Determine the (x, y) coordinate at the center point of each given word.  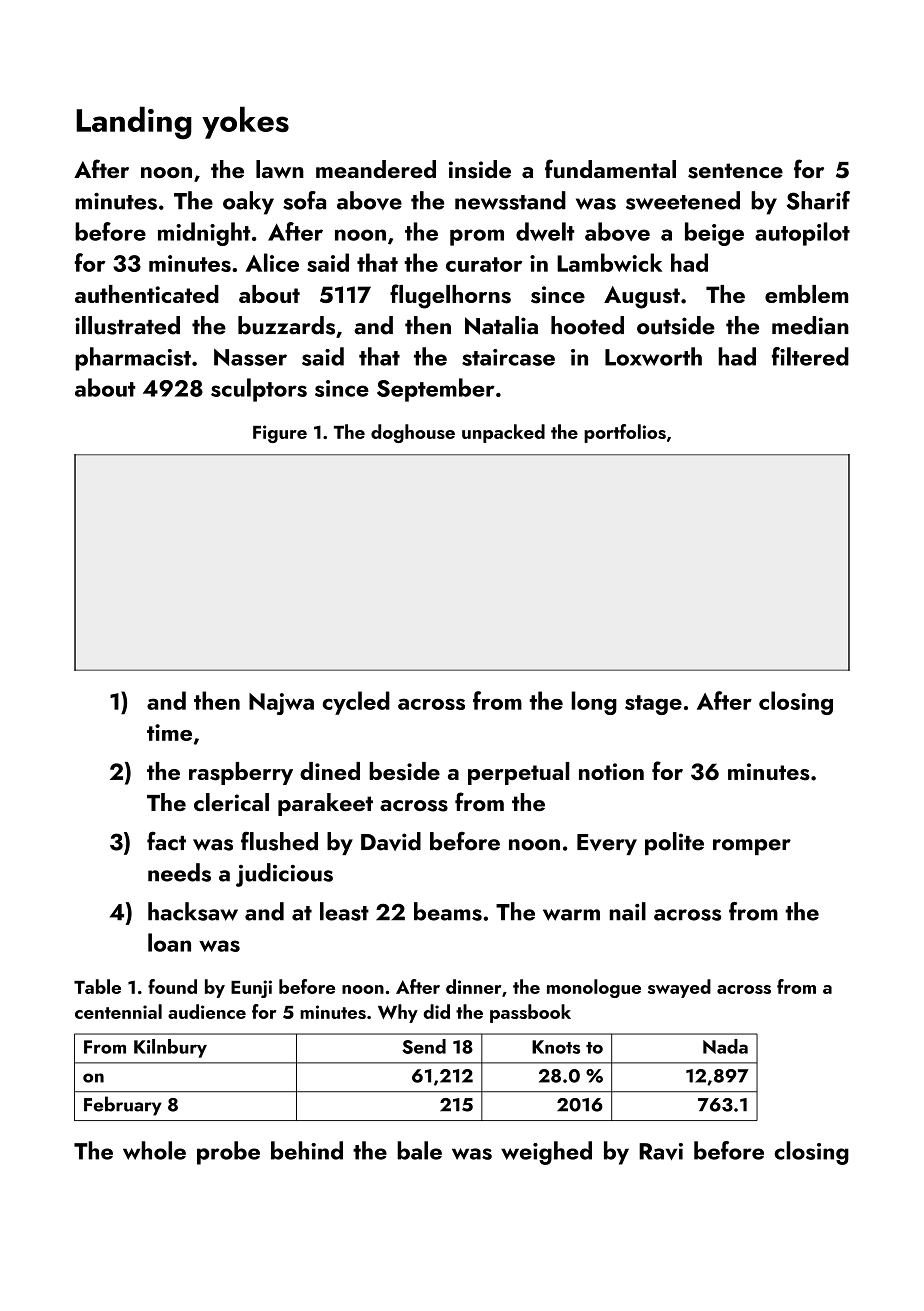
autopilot (802, 234)
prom (477, 237)
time (169, 732)
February (123, 1106)
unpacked (503, 433)
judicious (284, 875)
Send (424, 1046)
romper (752, 847)
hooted (587, 325)
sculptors (259, 390)
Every (607, 844)
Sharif (818, 200)
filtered (810, 356)
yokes (245, 122)
